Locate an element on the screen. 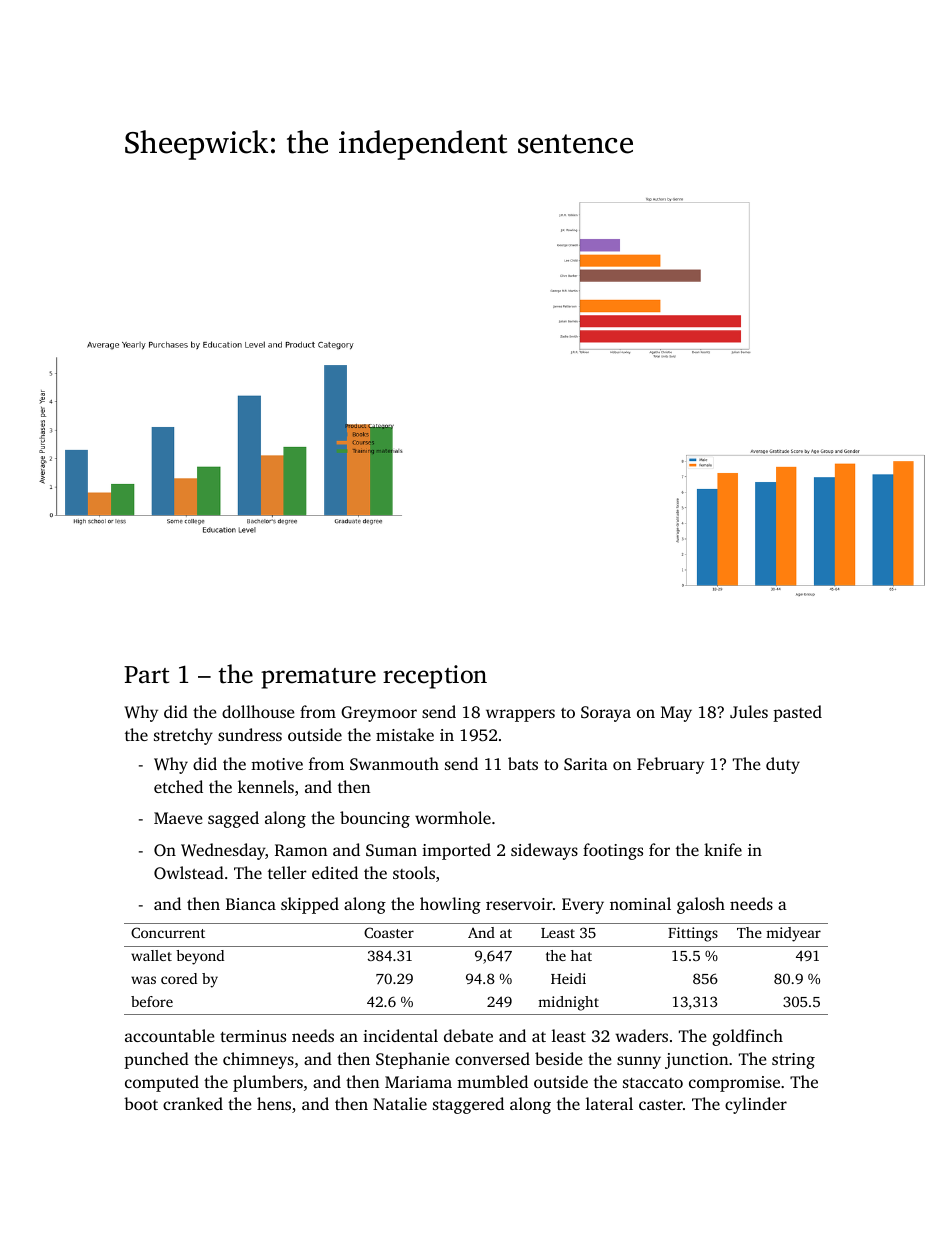  hens is located at coordinates (274, 1103).
